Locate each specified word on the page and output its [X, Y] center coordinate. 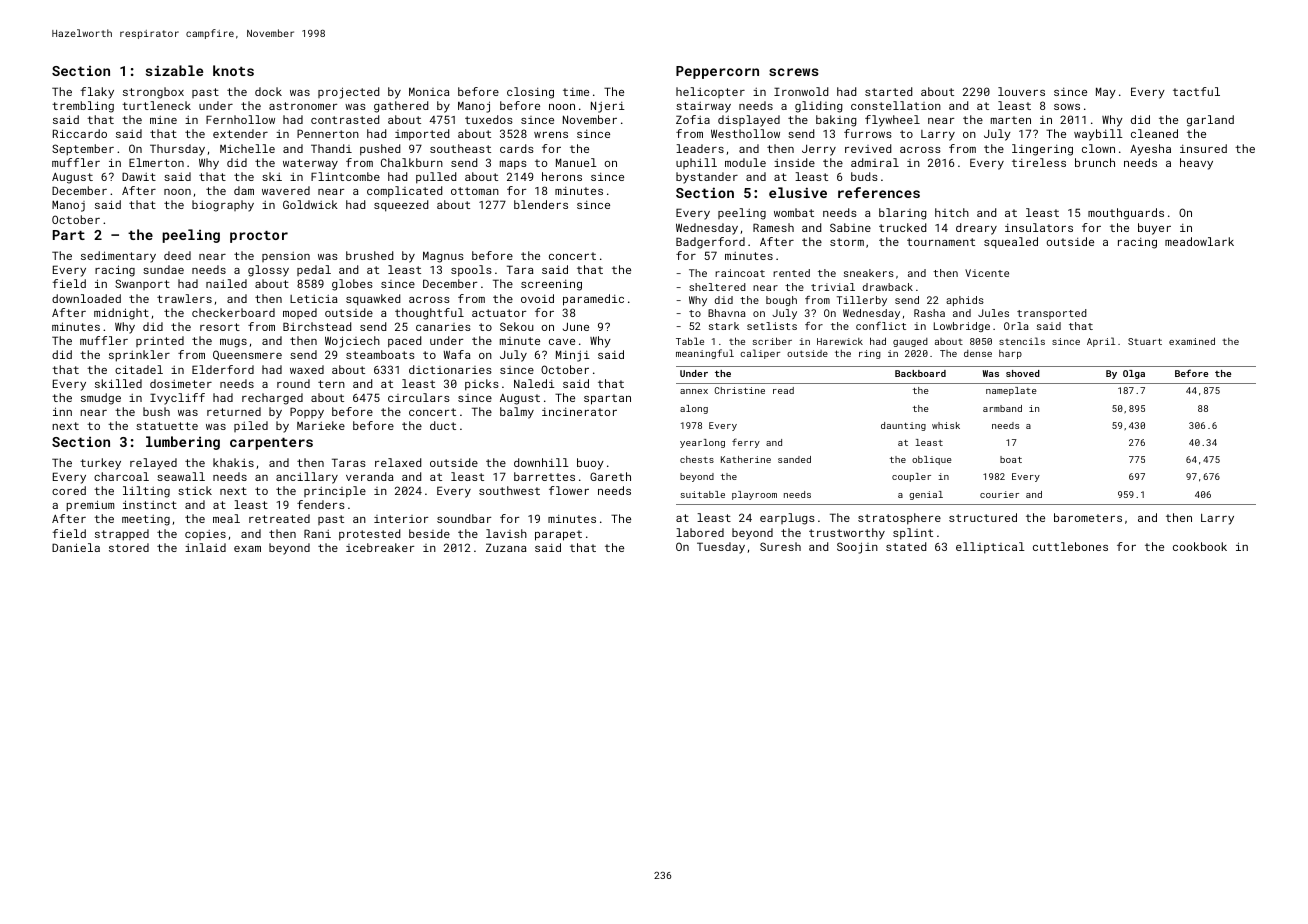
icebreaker [380, 547]
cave [562, 342]
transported [1052, 314]
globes [352, 285]
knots [233, 70]
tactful [1196, 91]
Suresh [780, 546]
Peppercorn [717, 72]
